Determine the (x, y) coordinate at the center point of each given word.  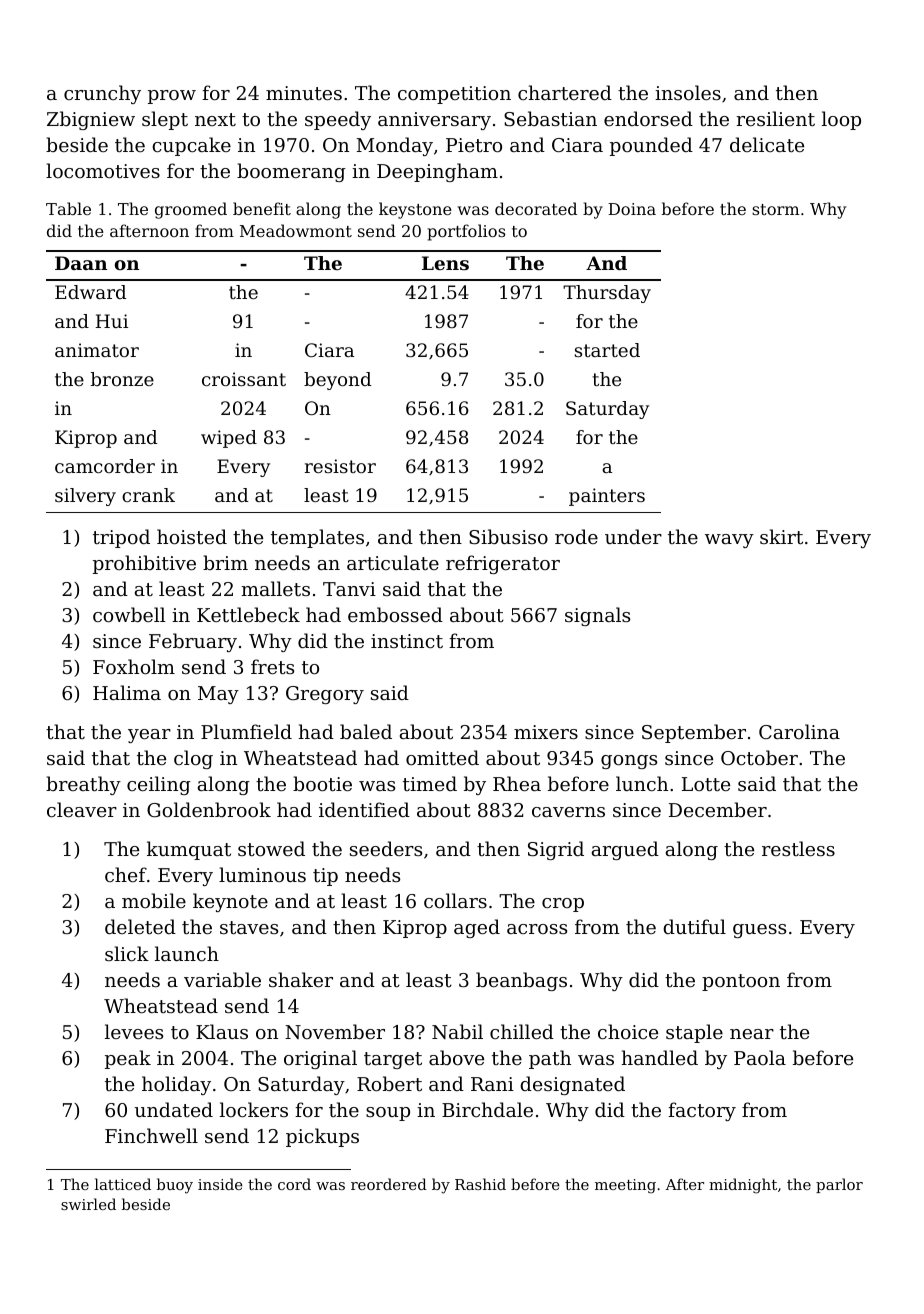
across (537, 929)
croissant (244, 379)
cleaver (82, 809)
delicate (767, 144)
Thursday (607, 294)
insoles (688, 92)
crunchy (102, 94)
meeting (625, 1186)
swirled (88, 1204)
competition (454, 95)
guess (759, 931)
